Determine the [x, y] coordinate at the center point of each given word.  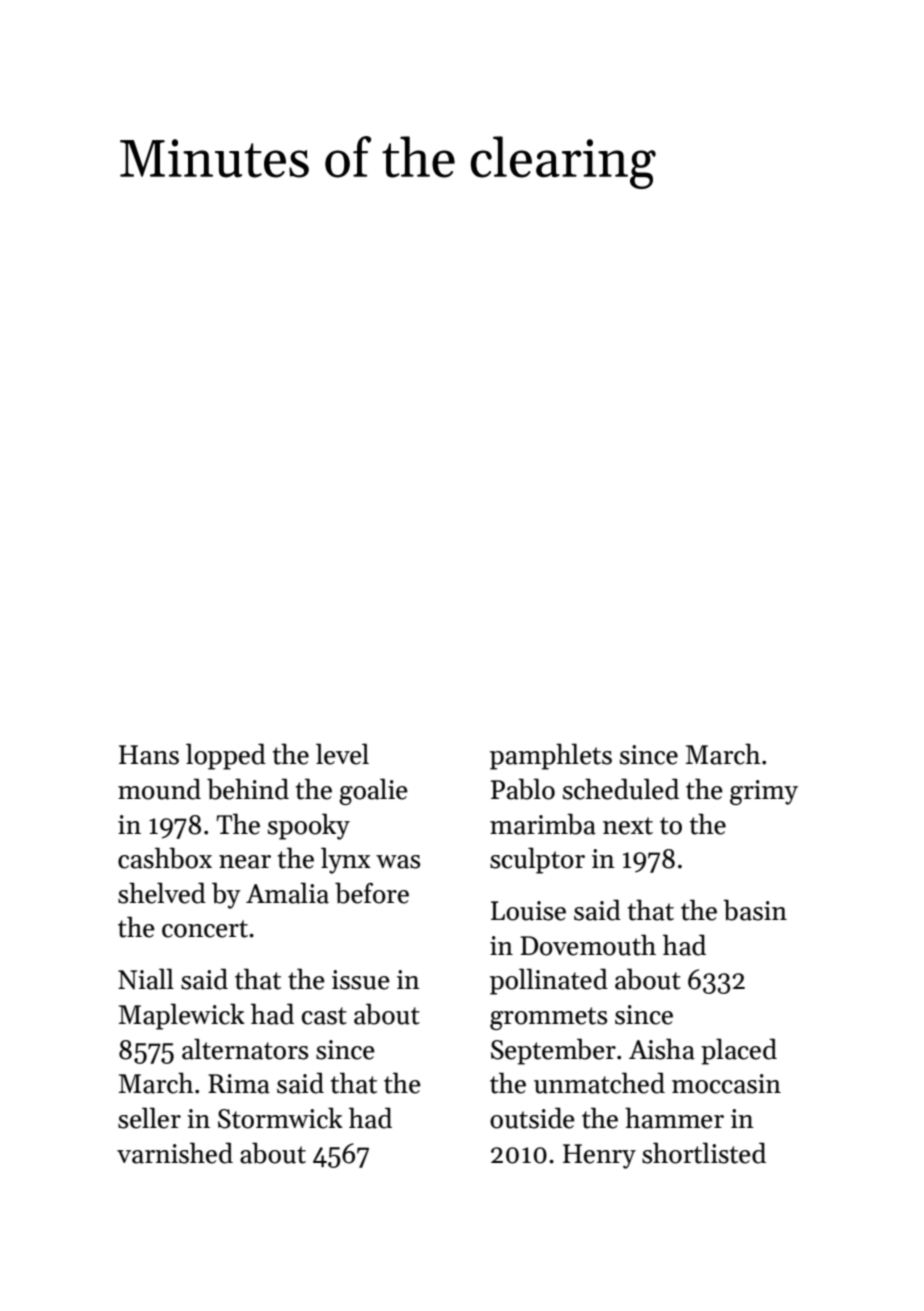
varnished [175, 1153]
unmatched [599, 1083]
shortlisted [704, 1153]
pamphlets [551, 756]
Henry [599, 1156]
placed [739, 1051]
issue [361, 980]
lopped [226, 756]
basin [755, 910]
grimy [764, 792]
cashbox [165, 858]
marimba [543, 824]
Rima [239, 1084]
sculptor [537, 860]
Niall [146, 979]
